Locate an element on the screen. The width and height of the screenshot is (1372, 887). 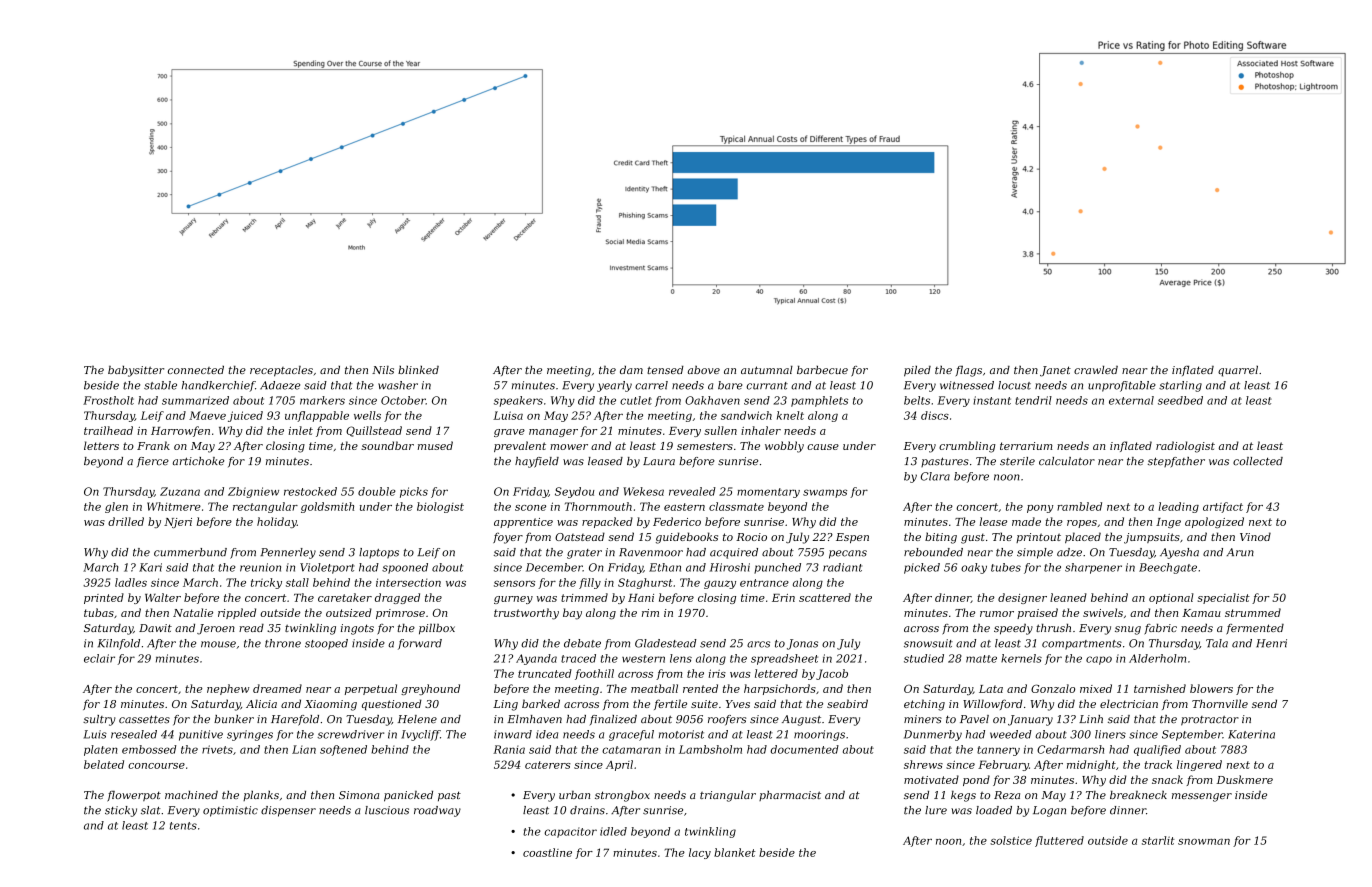
biologist is located at coordinates (440, 507).
